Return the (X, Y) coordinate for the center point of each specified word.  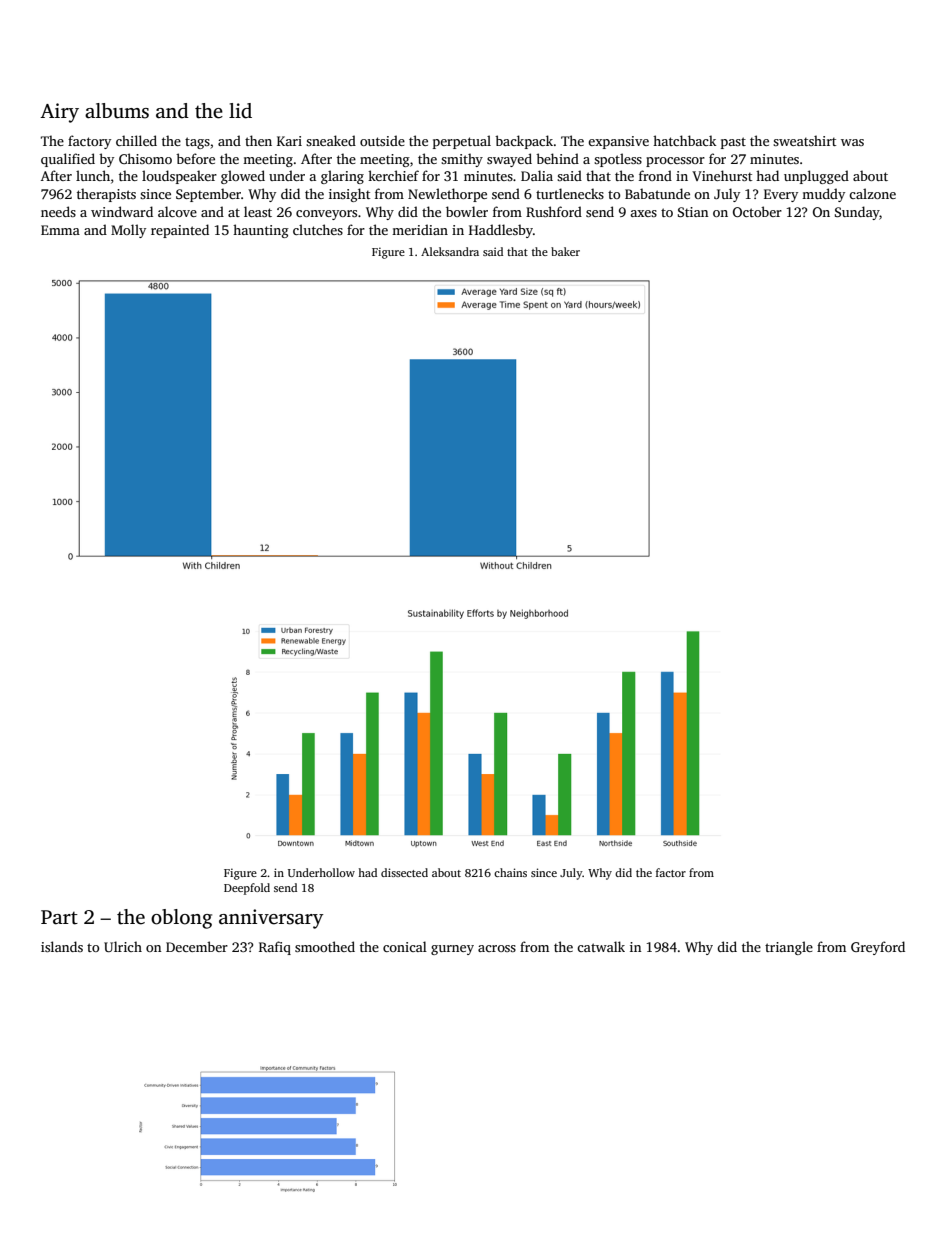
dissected (404, 872)
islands (62, 946)
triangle (789, 948)
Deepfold (247, 889)
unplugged (816, 177)
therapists (106, 195)
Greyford (878, 948)
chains (510, 872)
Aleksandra (450, 251)
